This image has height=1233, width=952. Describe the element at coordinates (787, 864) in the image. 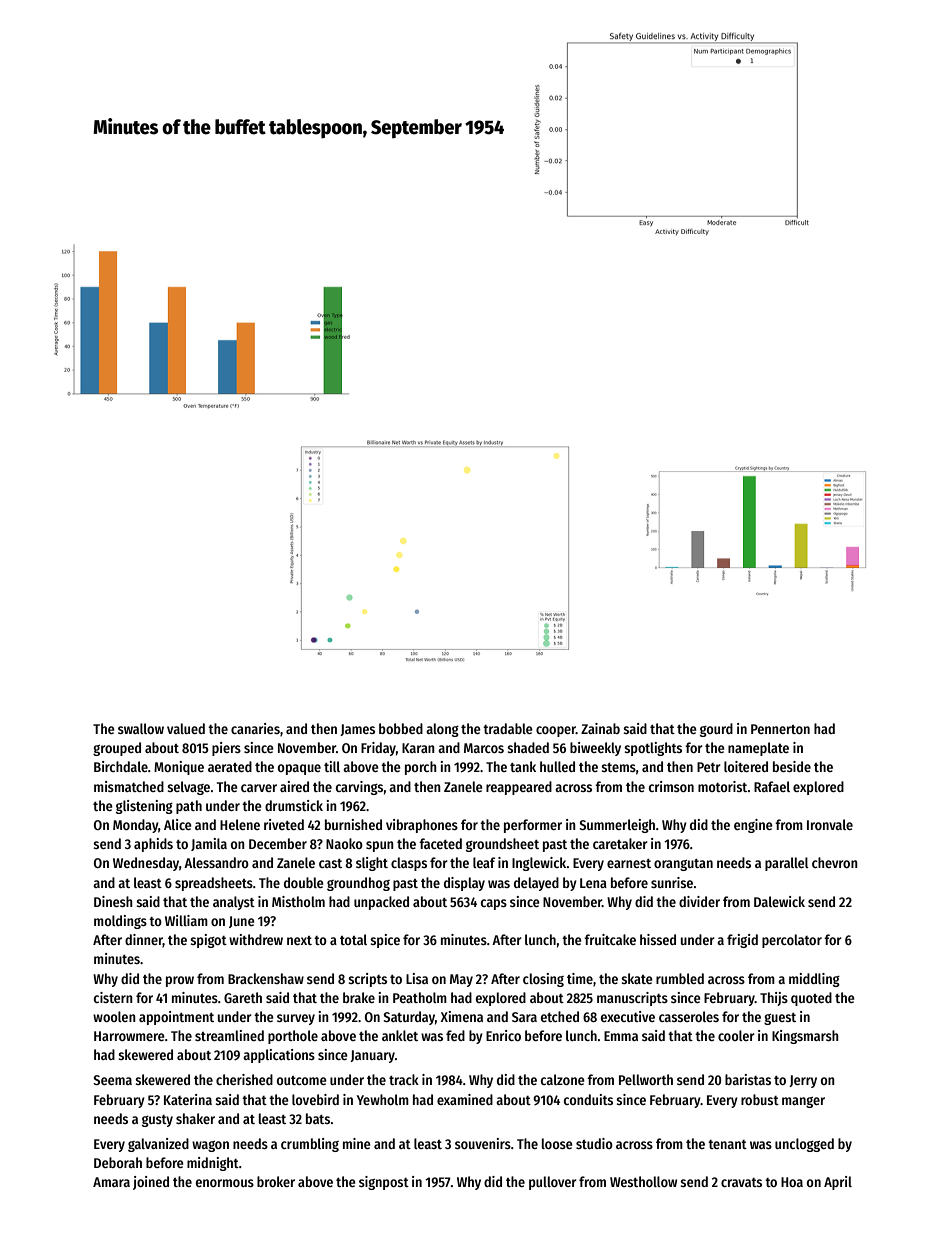

I see `parallel` at that location.
